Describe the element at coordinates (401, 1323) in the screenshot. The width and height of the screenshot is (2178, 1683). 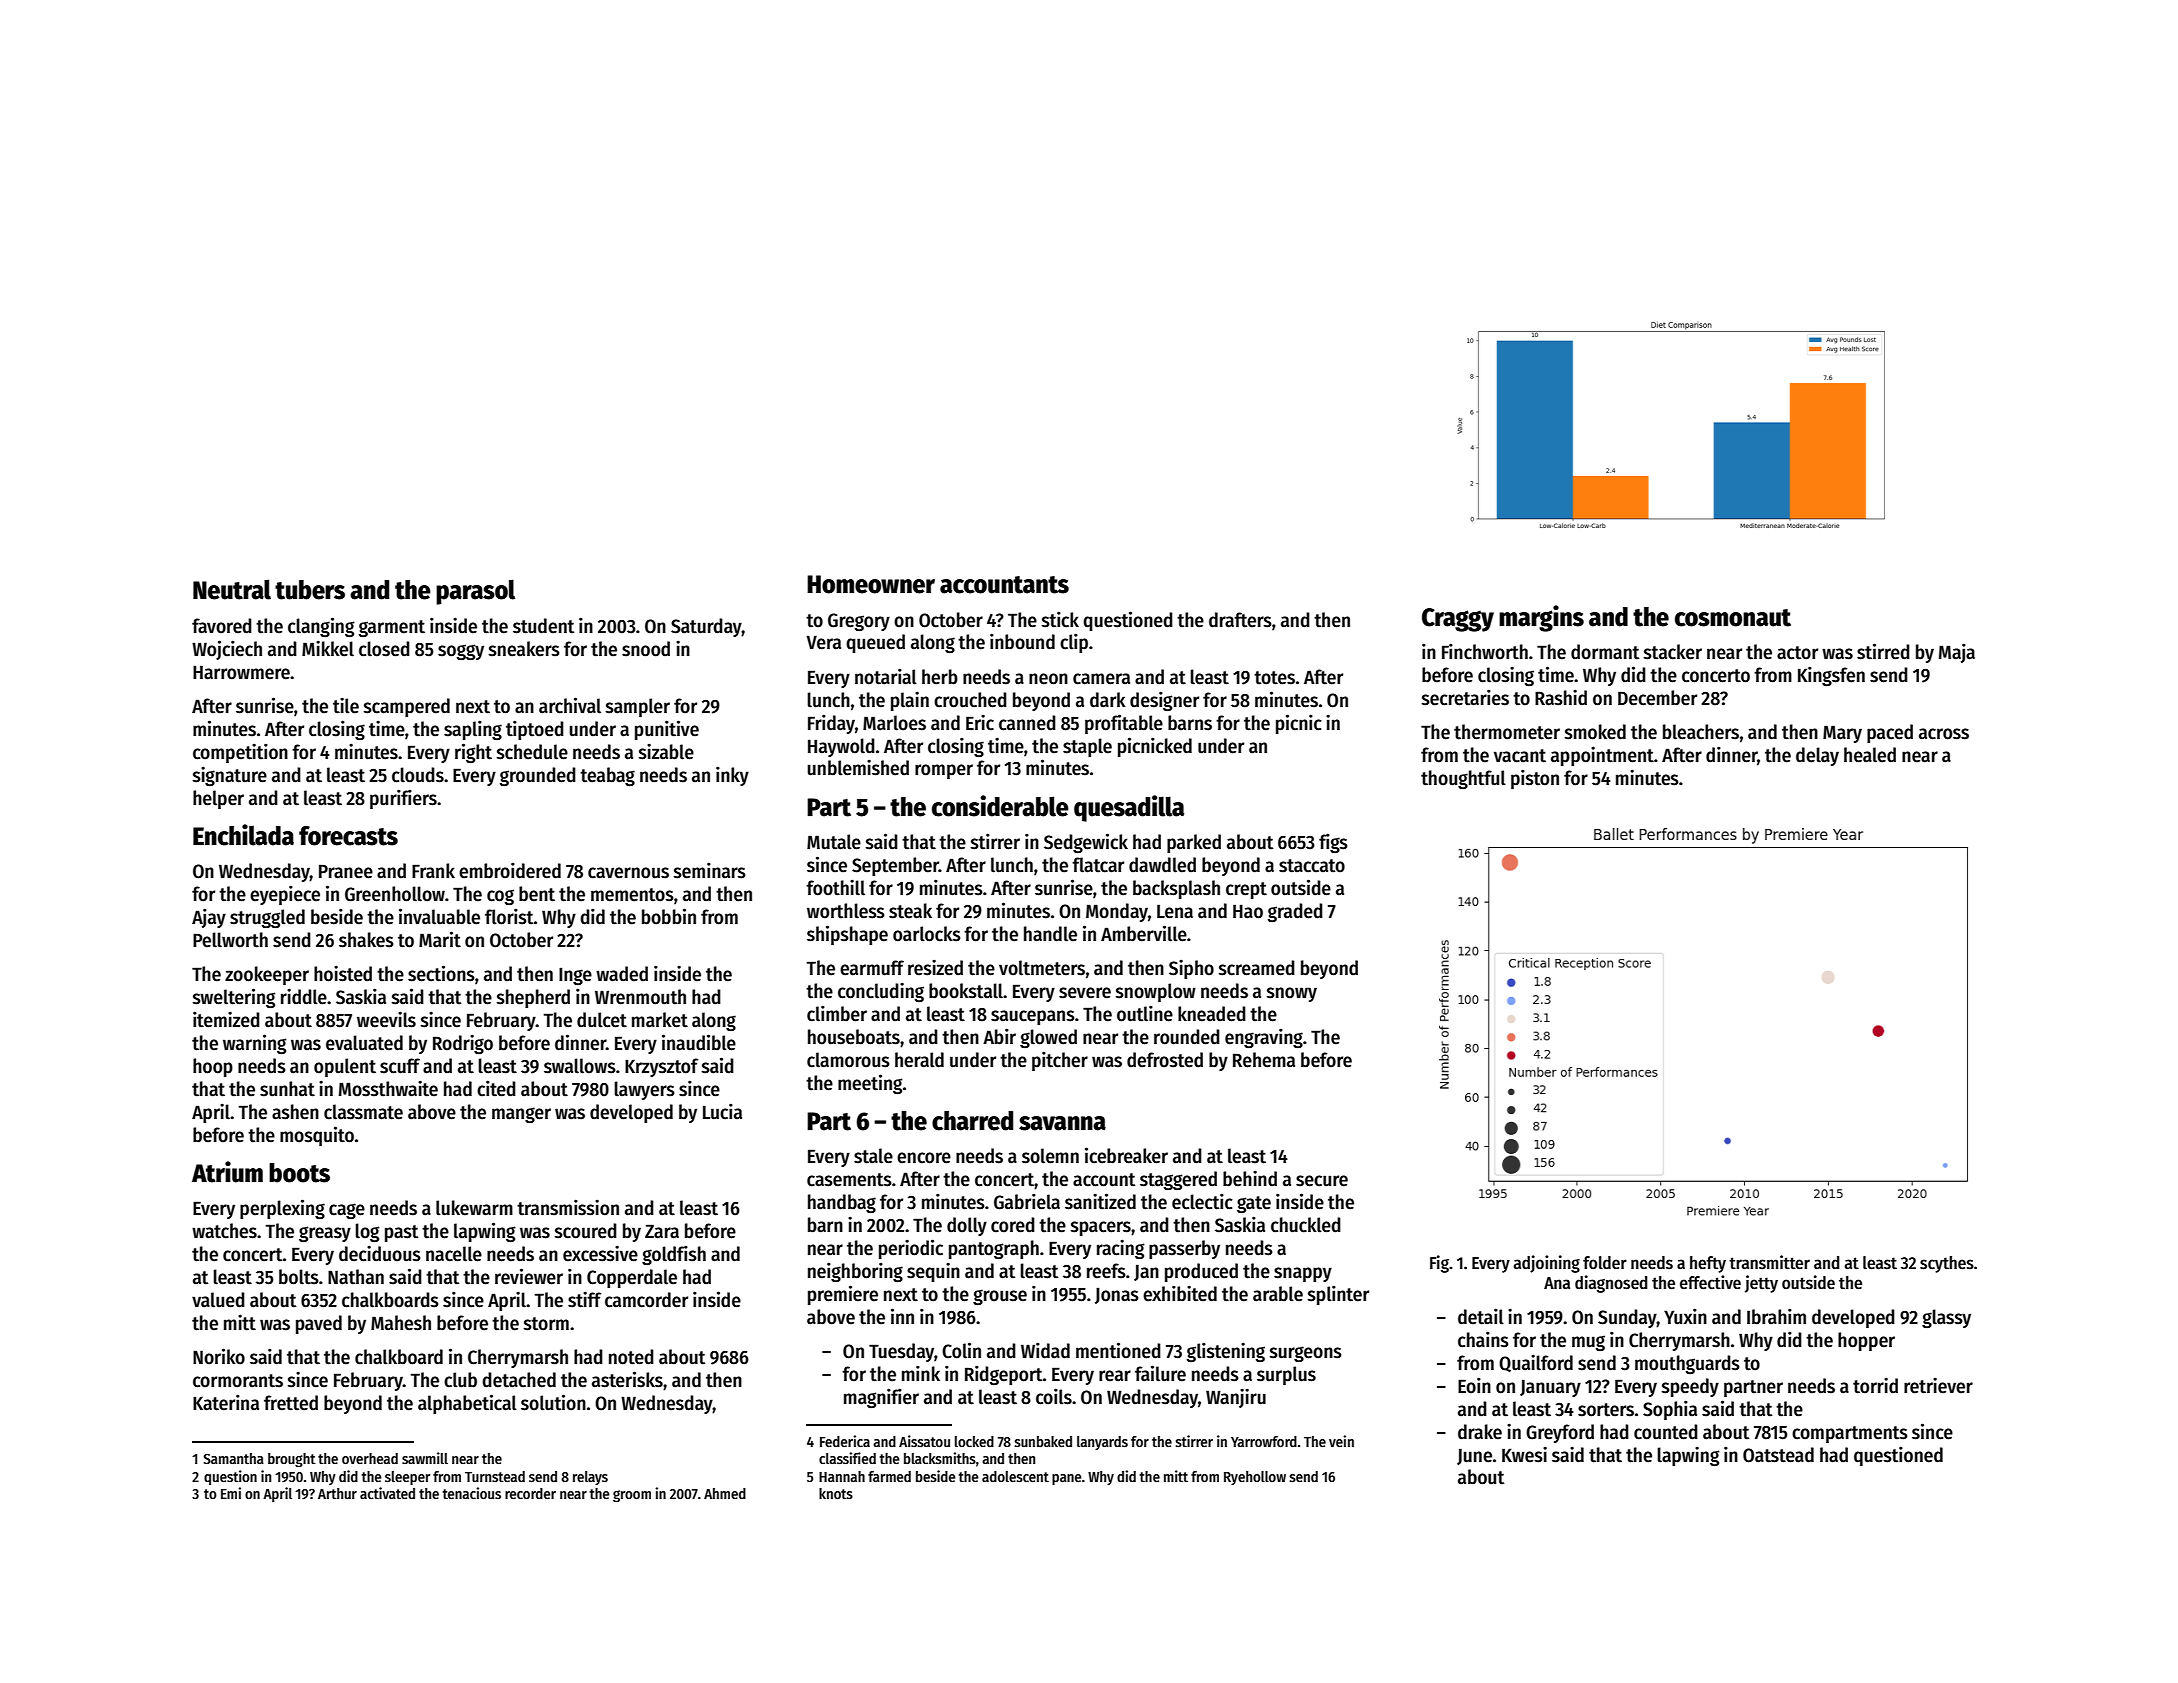
I see `Mahesh` at that location.
